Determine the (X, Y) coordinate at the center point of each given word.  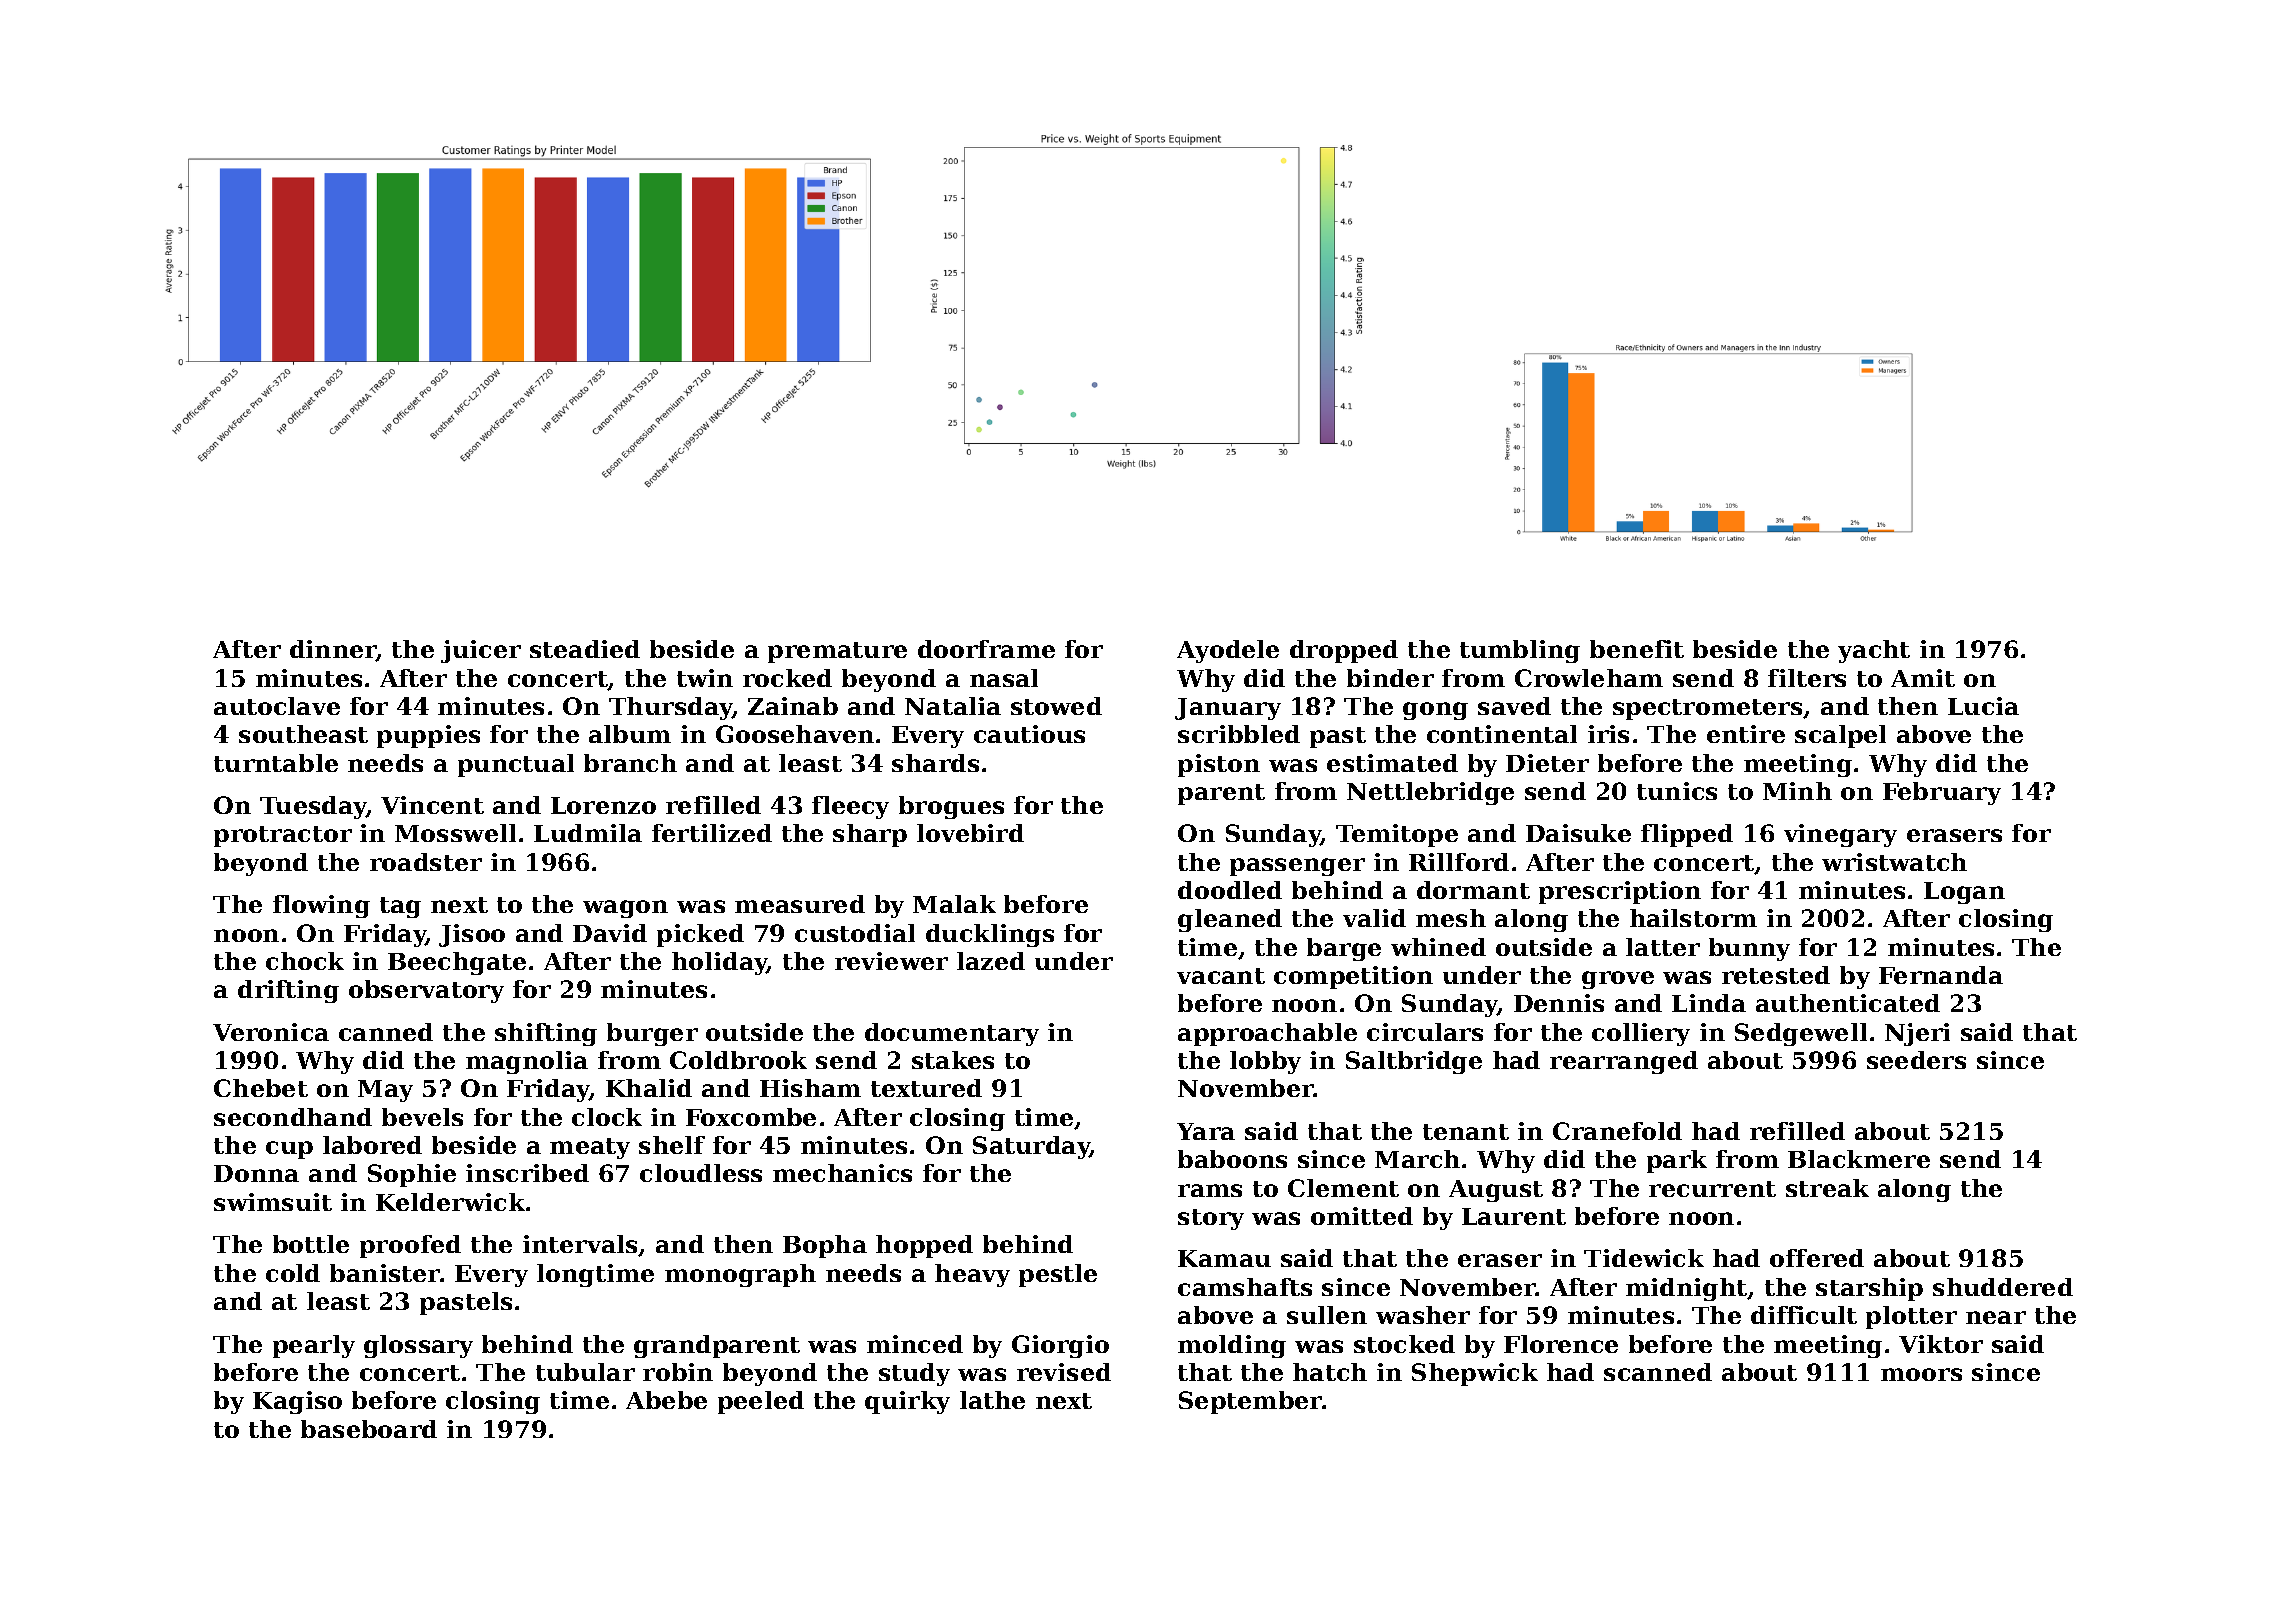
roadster (426, 862)
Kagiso (297, 1402)
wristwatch (1894, 862)
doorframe (986, 649)
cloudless (701, 1173)
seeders (1916, 1060)
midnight (1687, 1289)
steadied (585, 649)
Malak (954, 904)
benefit (1637, 649)
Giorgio (1060, 1346)
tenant (1466, 1132)
